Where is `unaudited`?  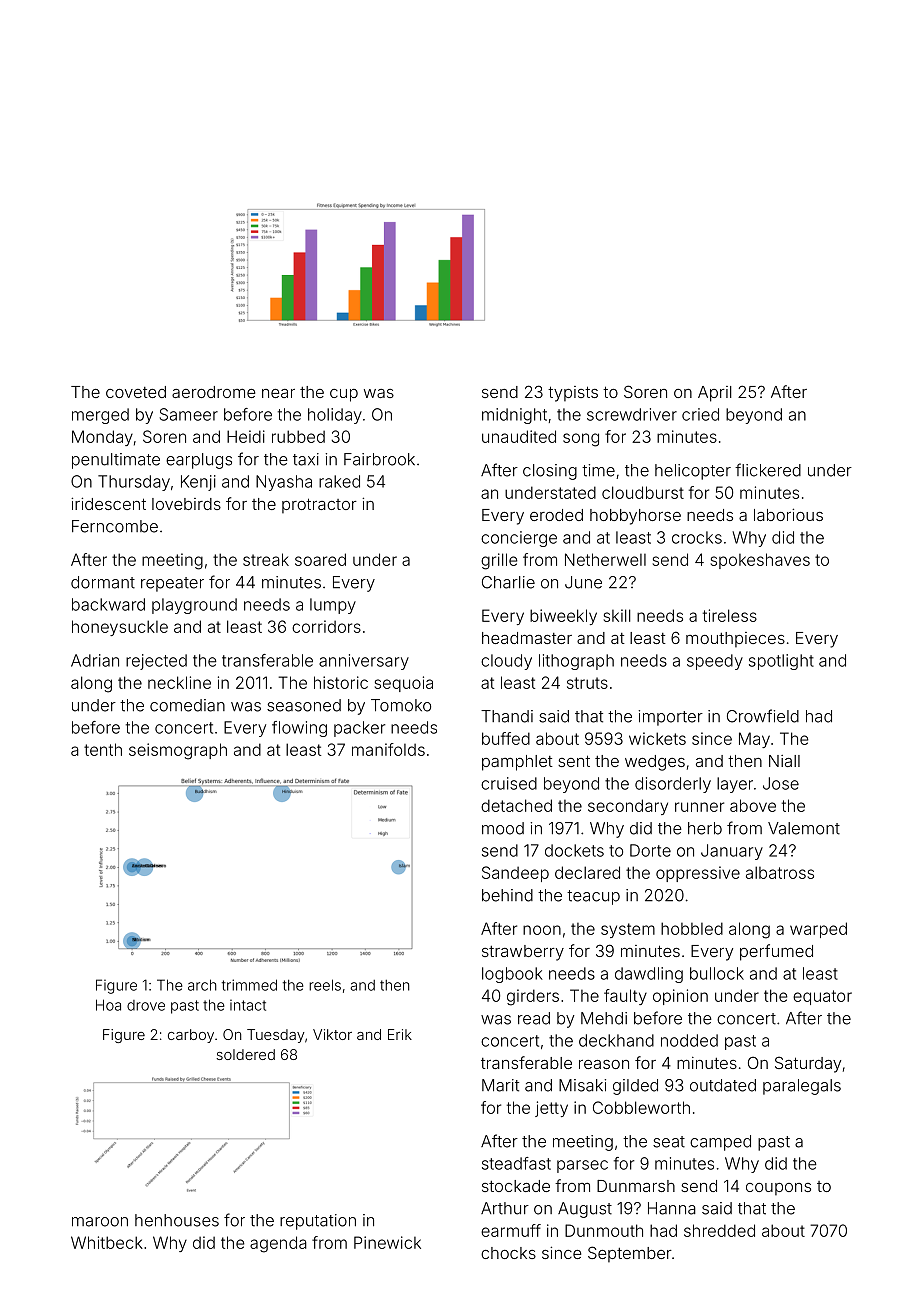 unaudited is located at coordinates (519, 436).
